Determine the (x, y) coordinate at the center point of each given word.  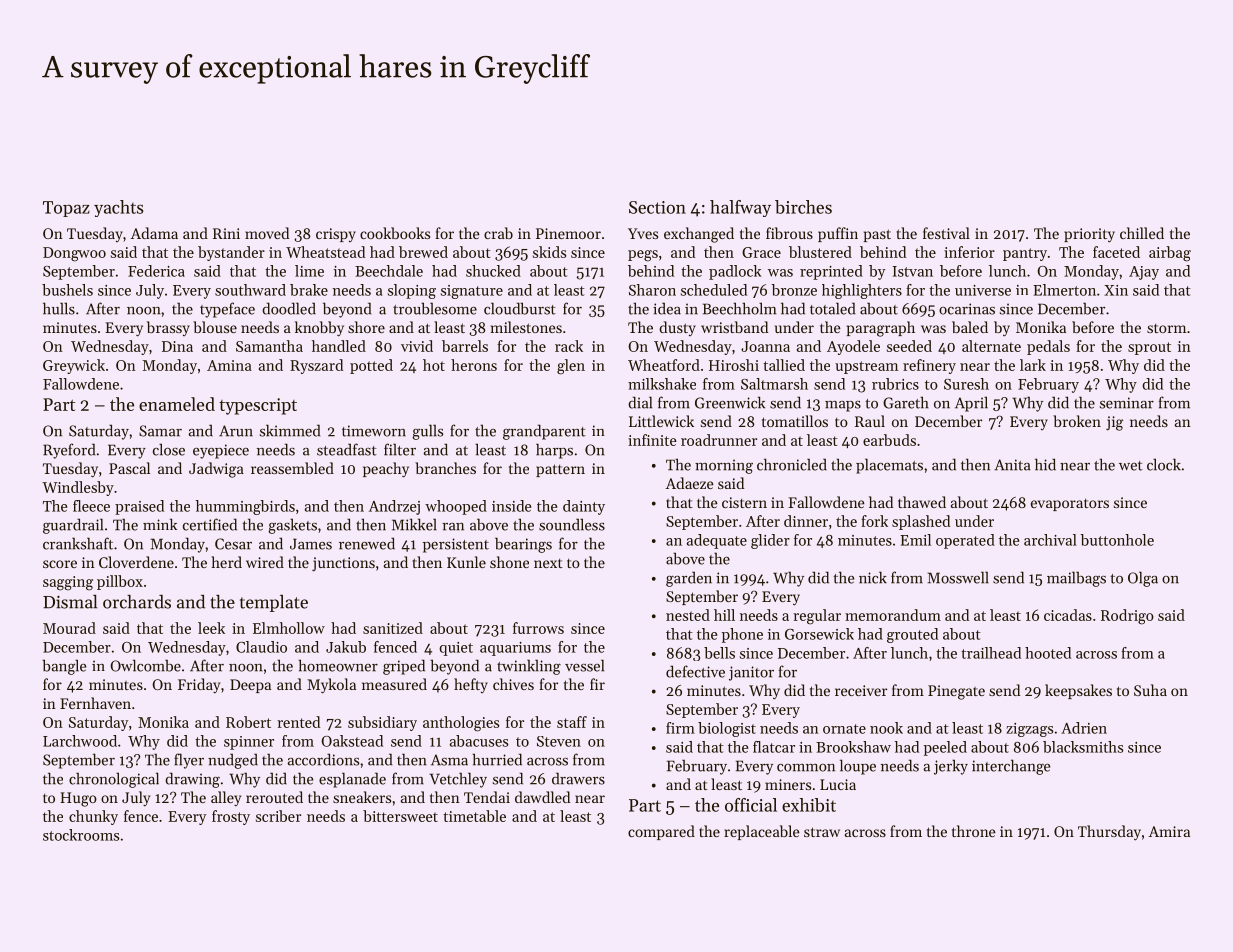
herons (474, 365)
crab (498, 233)
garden (689, 579)
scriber (278, 816)
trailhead (991, 653)
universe (983, 290)
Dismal (70, 602)
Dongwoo (74, 254)
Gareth (906, 402)
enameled (177, 404)
